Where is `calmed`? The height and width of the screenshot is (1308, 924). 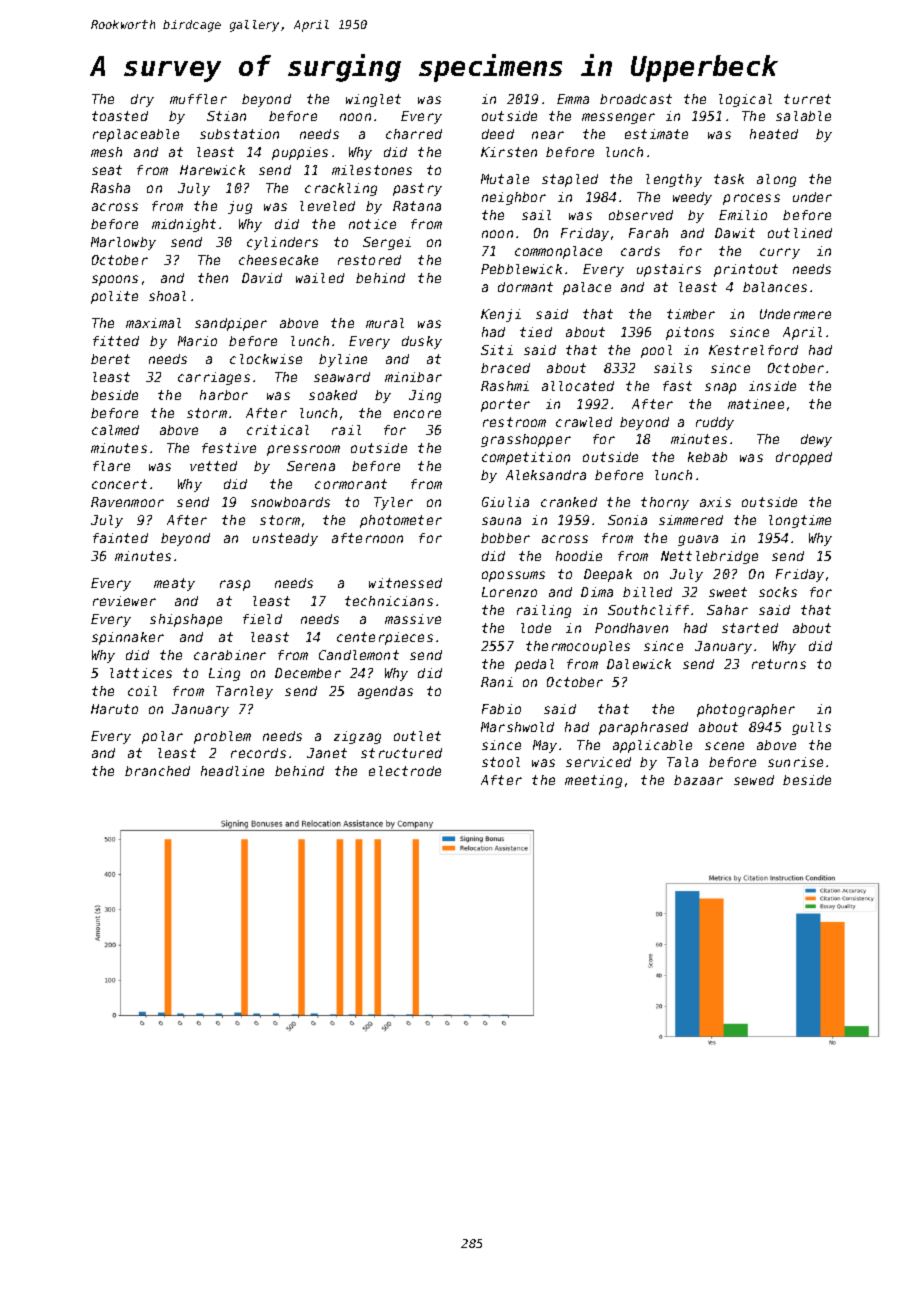
calmed is located at coordinates (115, 430).
